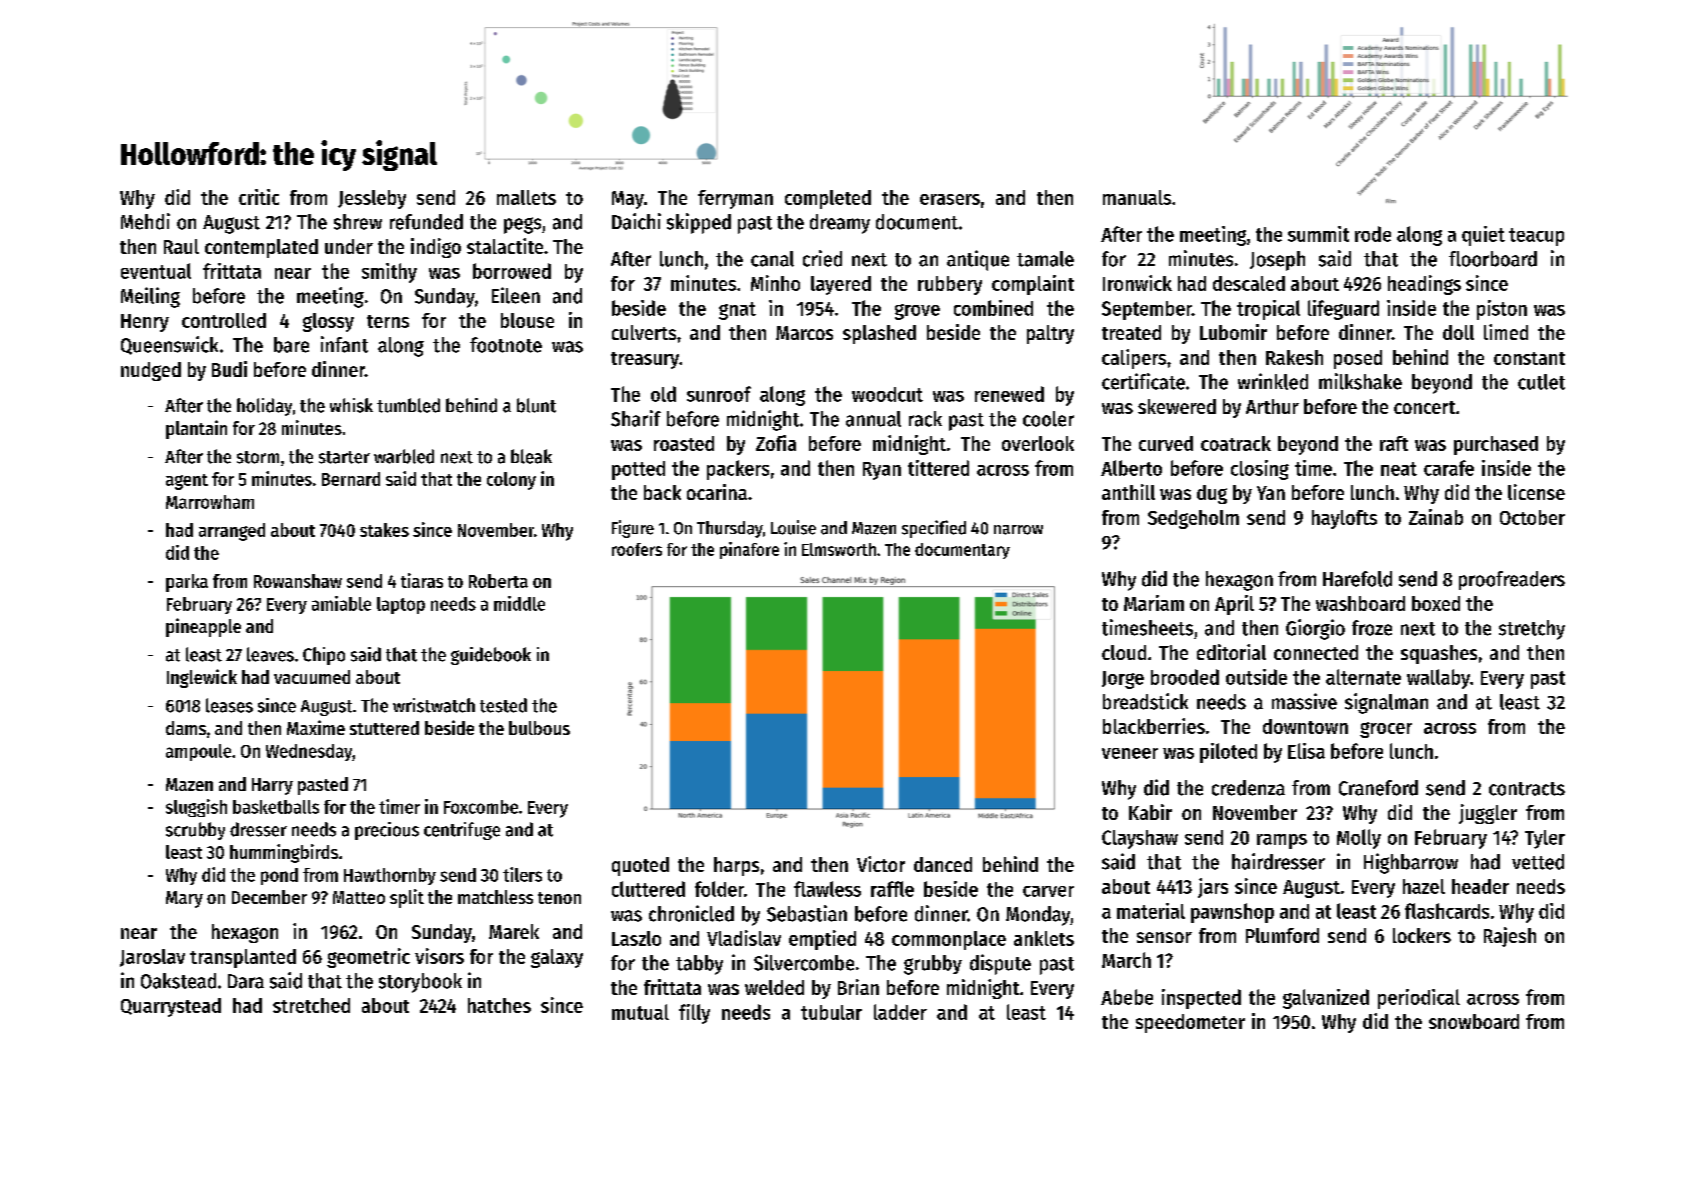 The height and width of the screenshot is (1191, 1685). What do you see at coordinates (224, 320) in the screenshot?
I see `controlled` at bounding box center [224, 320].
